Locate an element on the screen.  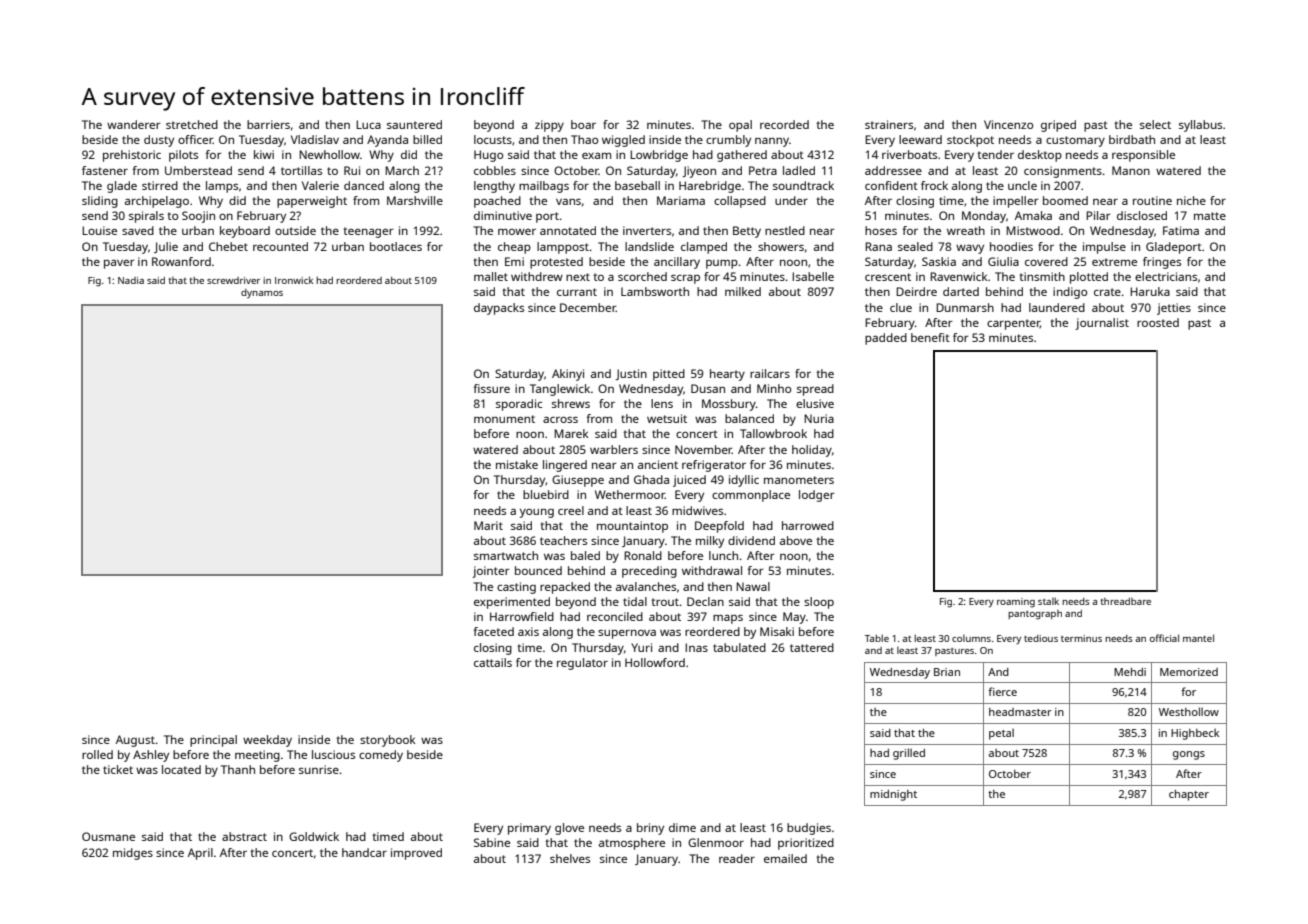
sauntered is located at coordinates (414, 124).
